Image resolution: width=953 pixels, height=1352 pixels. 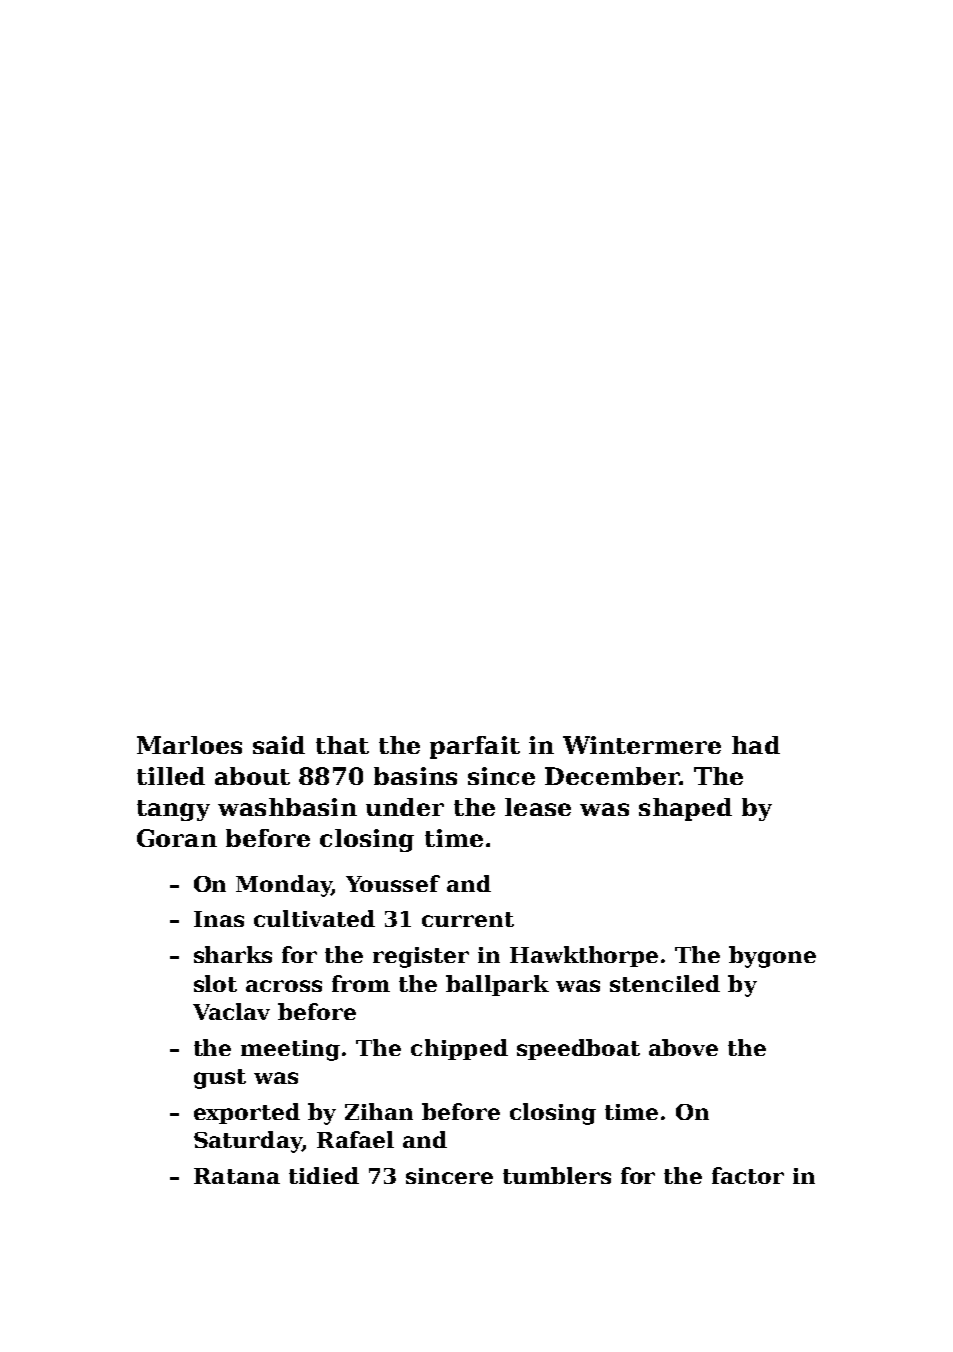 I want to click on parfait, so click(x=475, y=747).
